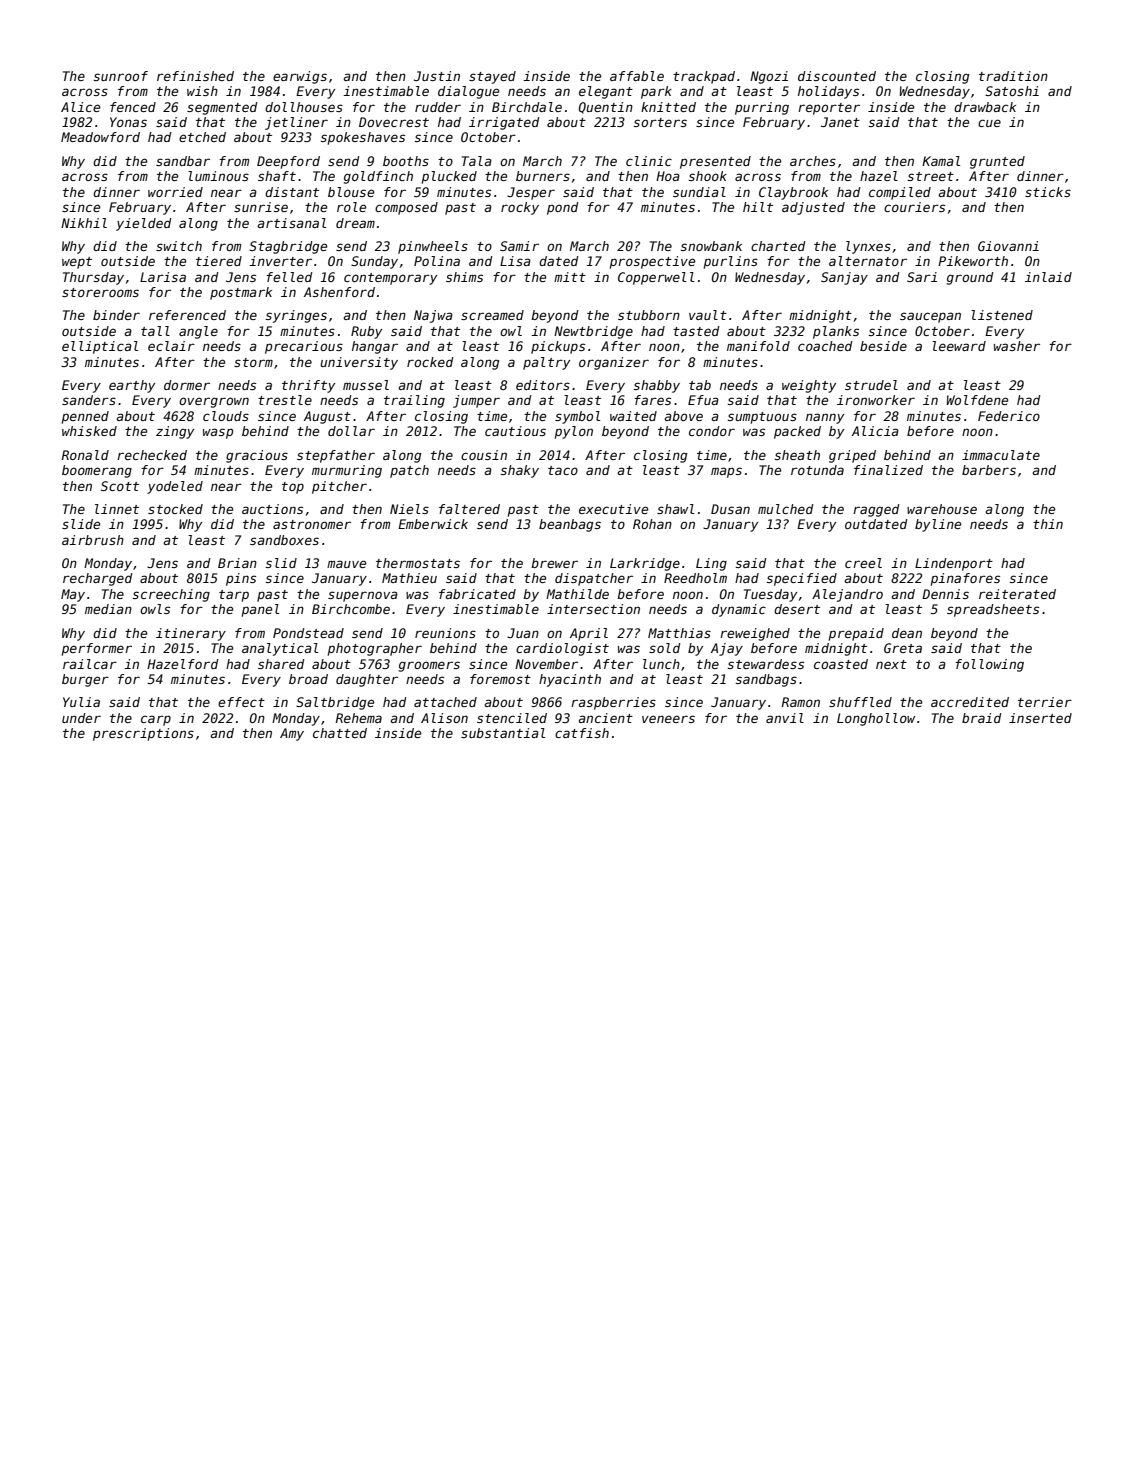 The image size is (1137, 1471). What do you see at coordinates (272, 509) in the document?
I see `auctions` at bounding box center [272, 509].
